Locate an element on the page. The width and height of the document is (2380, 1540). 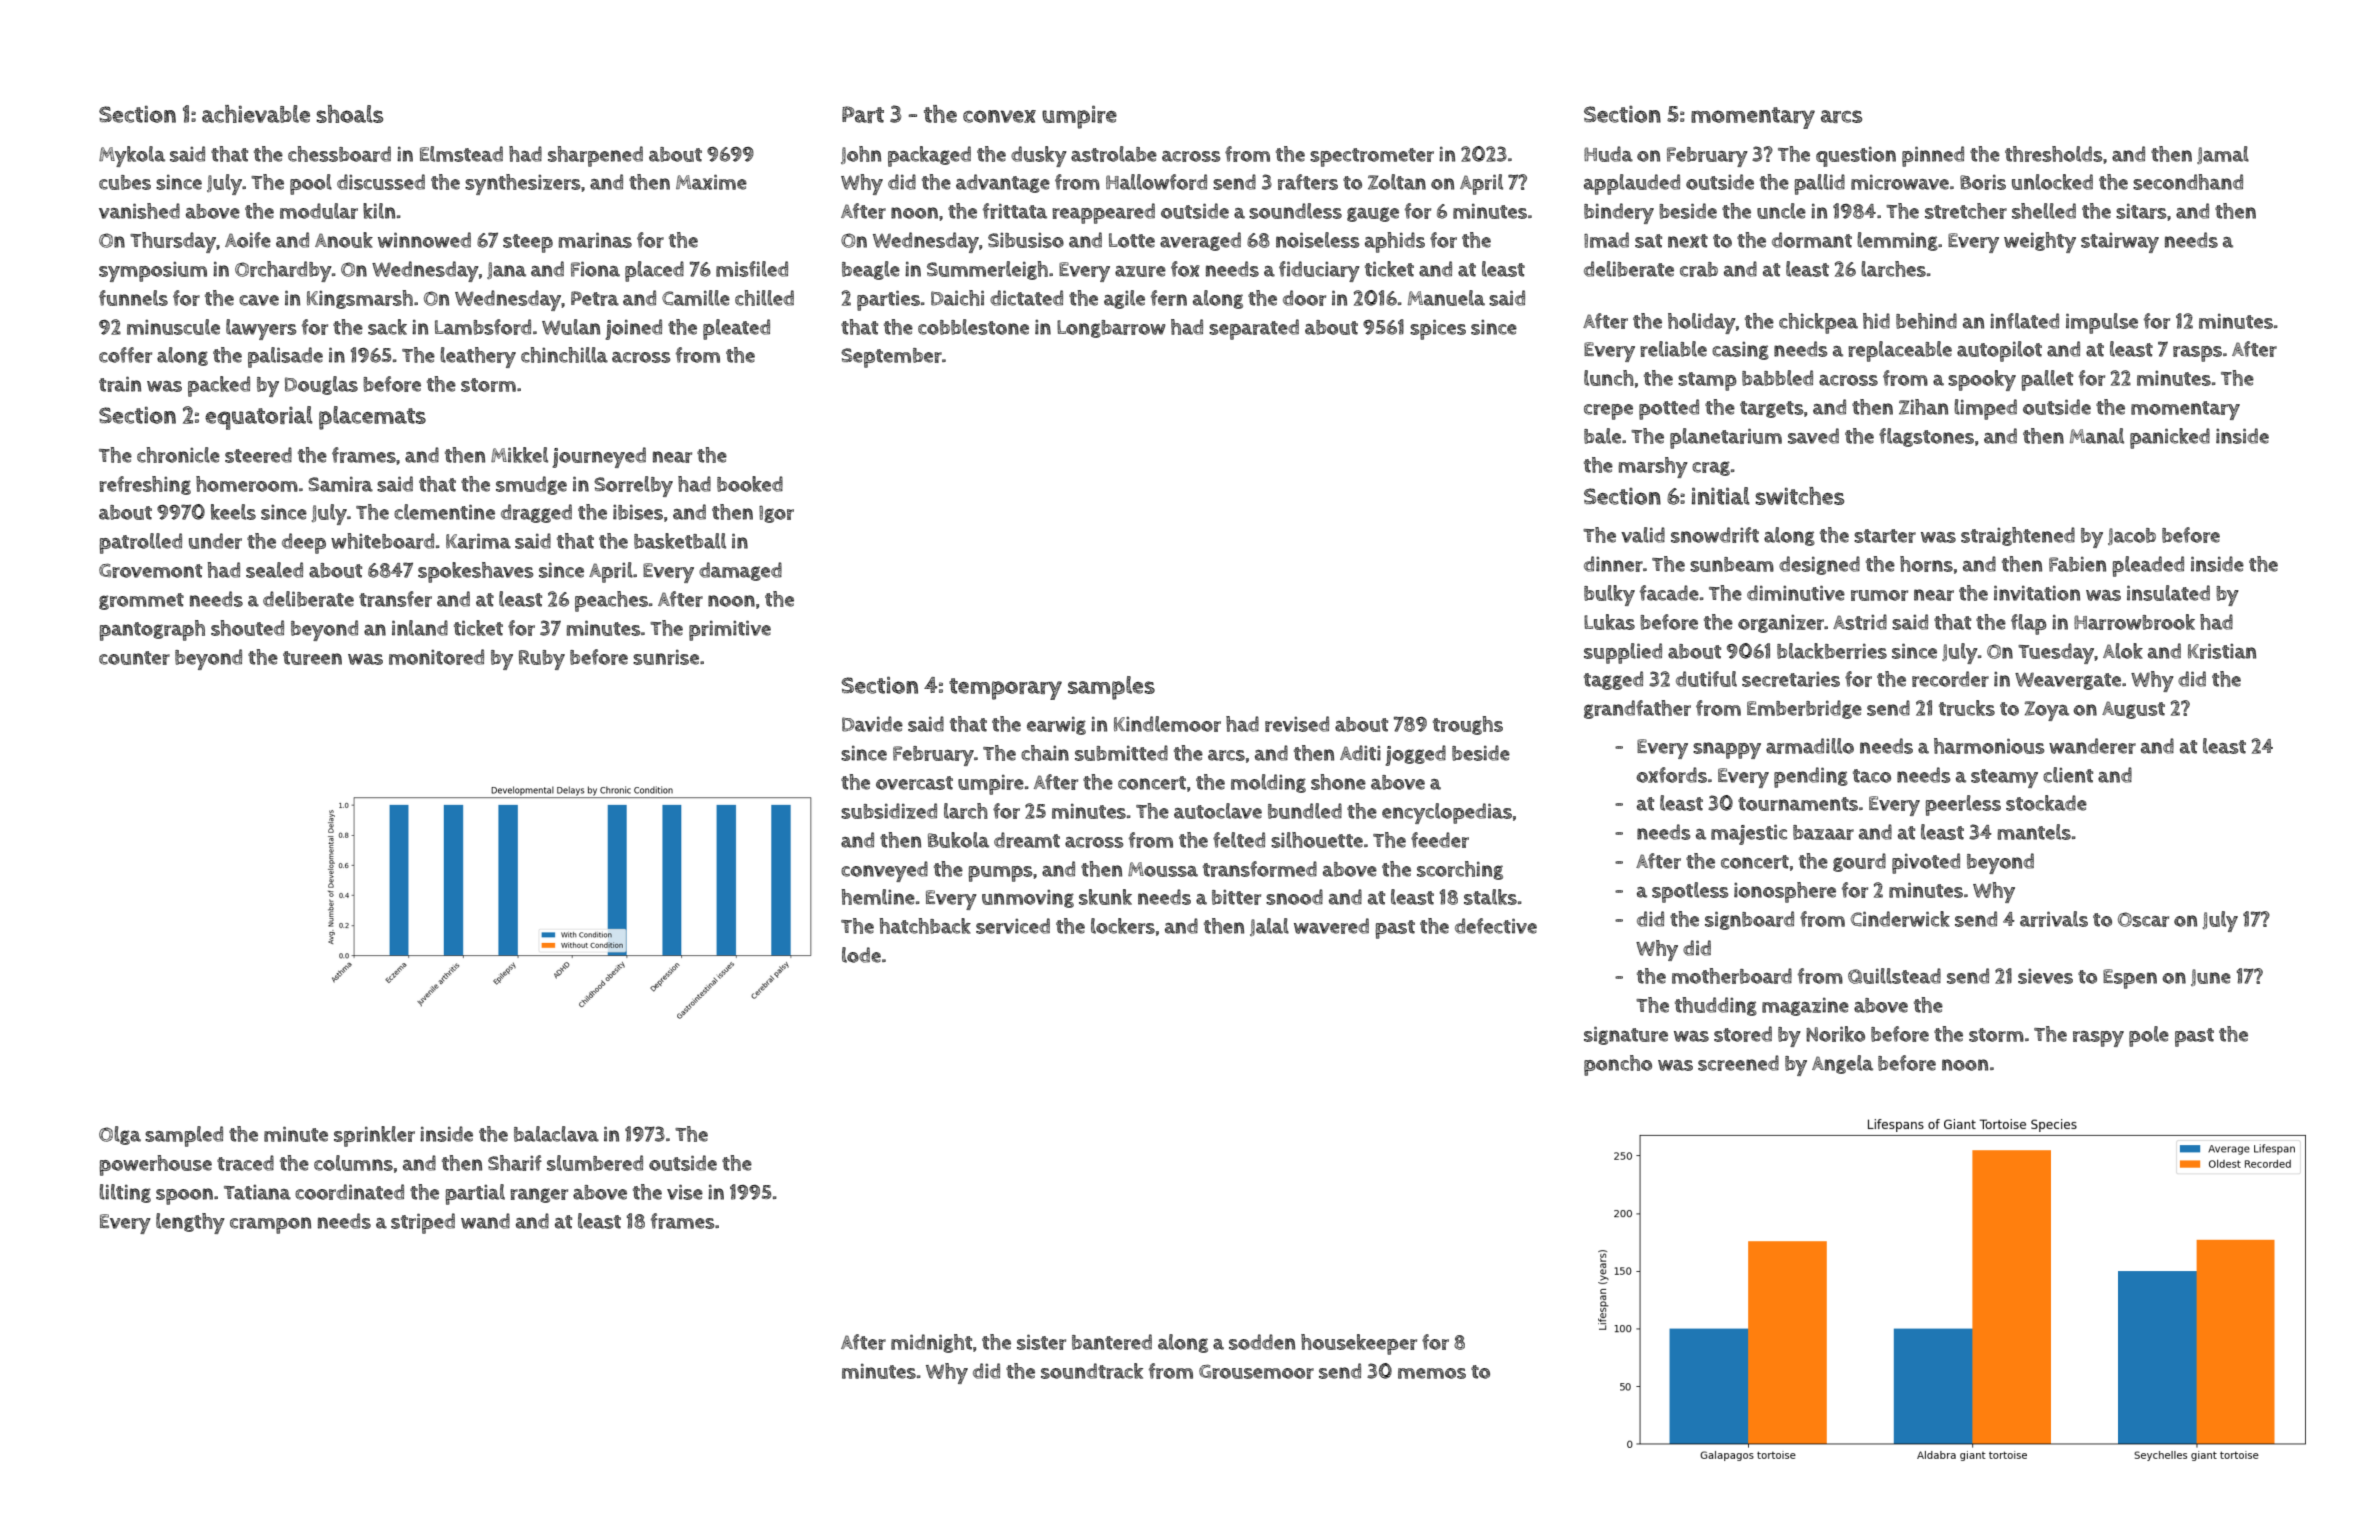
Camille is located at coordinates (696, 298).
